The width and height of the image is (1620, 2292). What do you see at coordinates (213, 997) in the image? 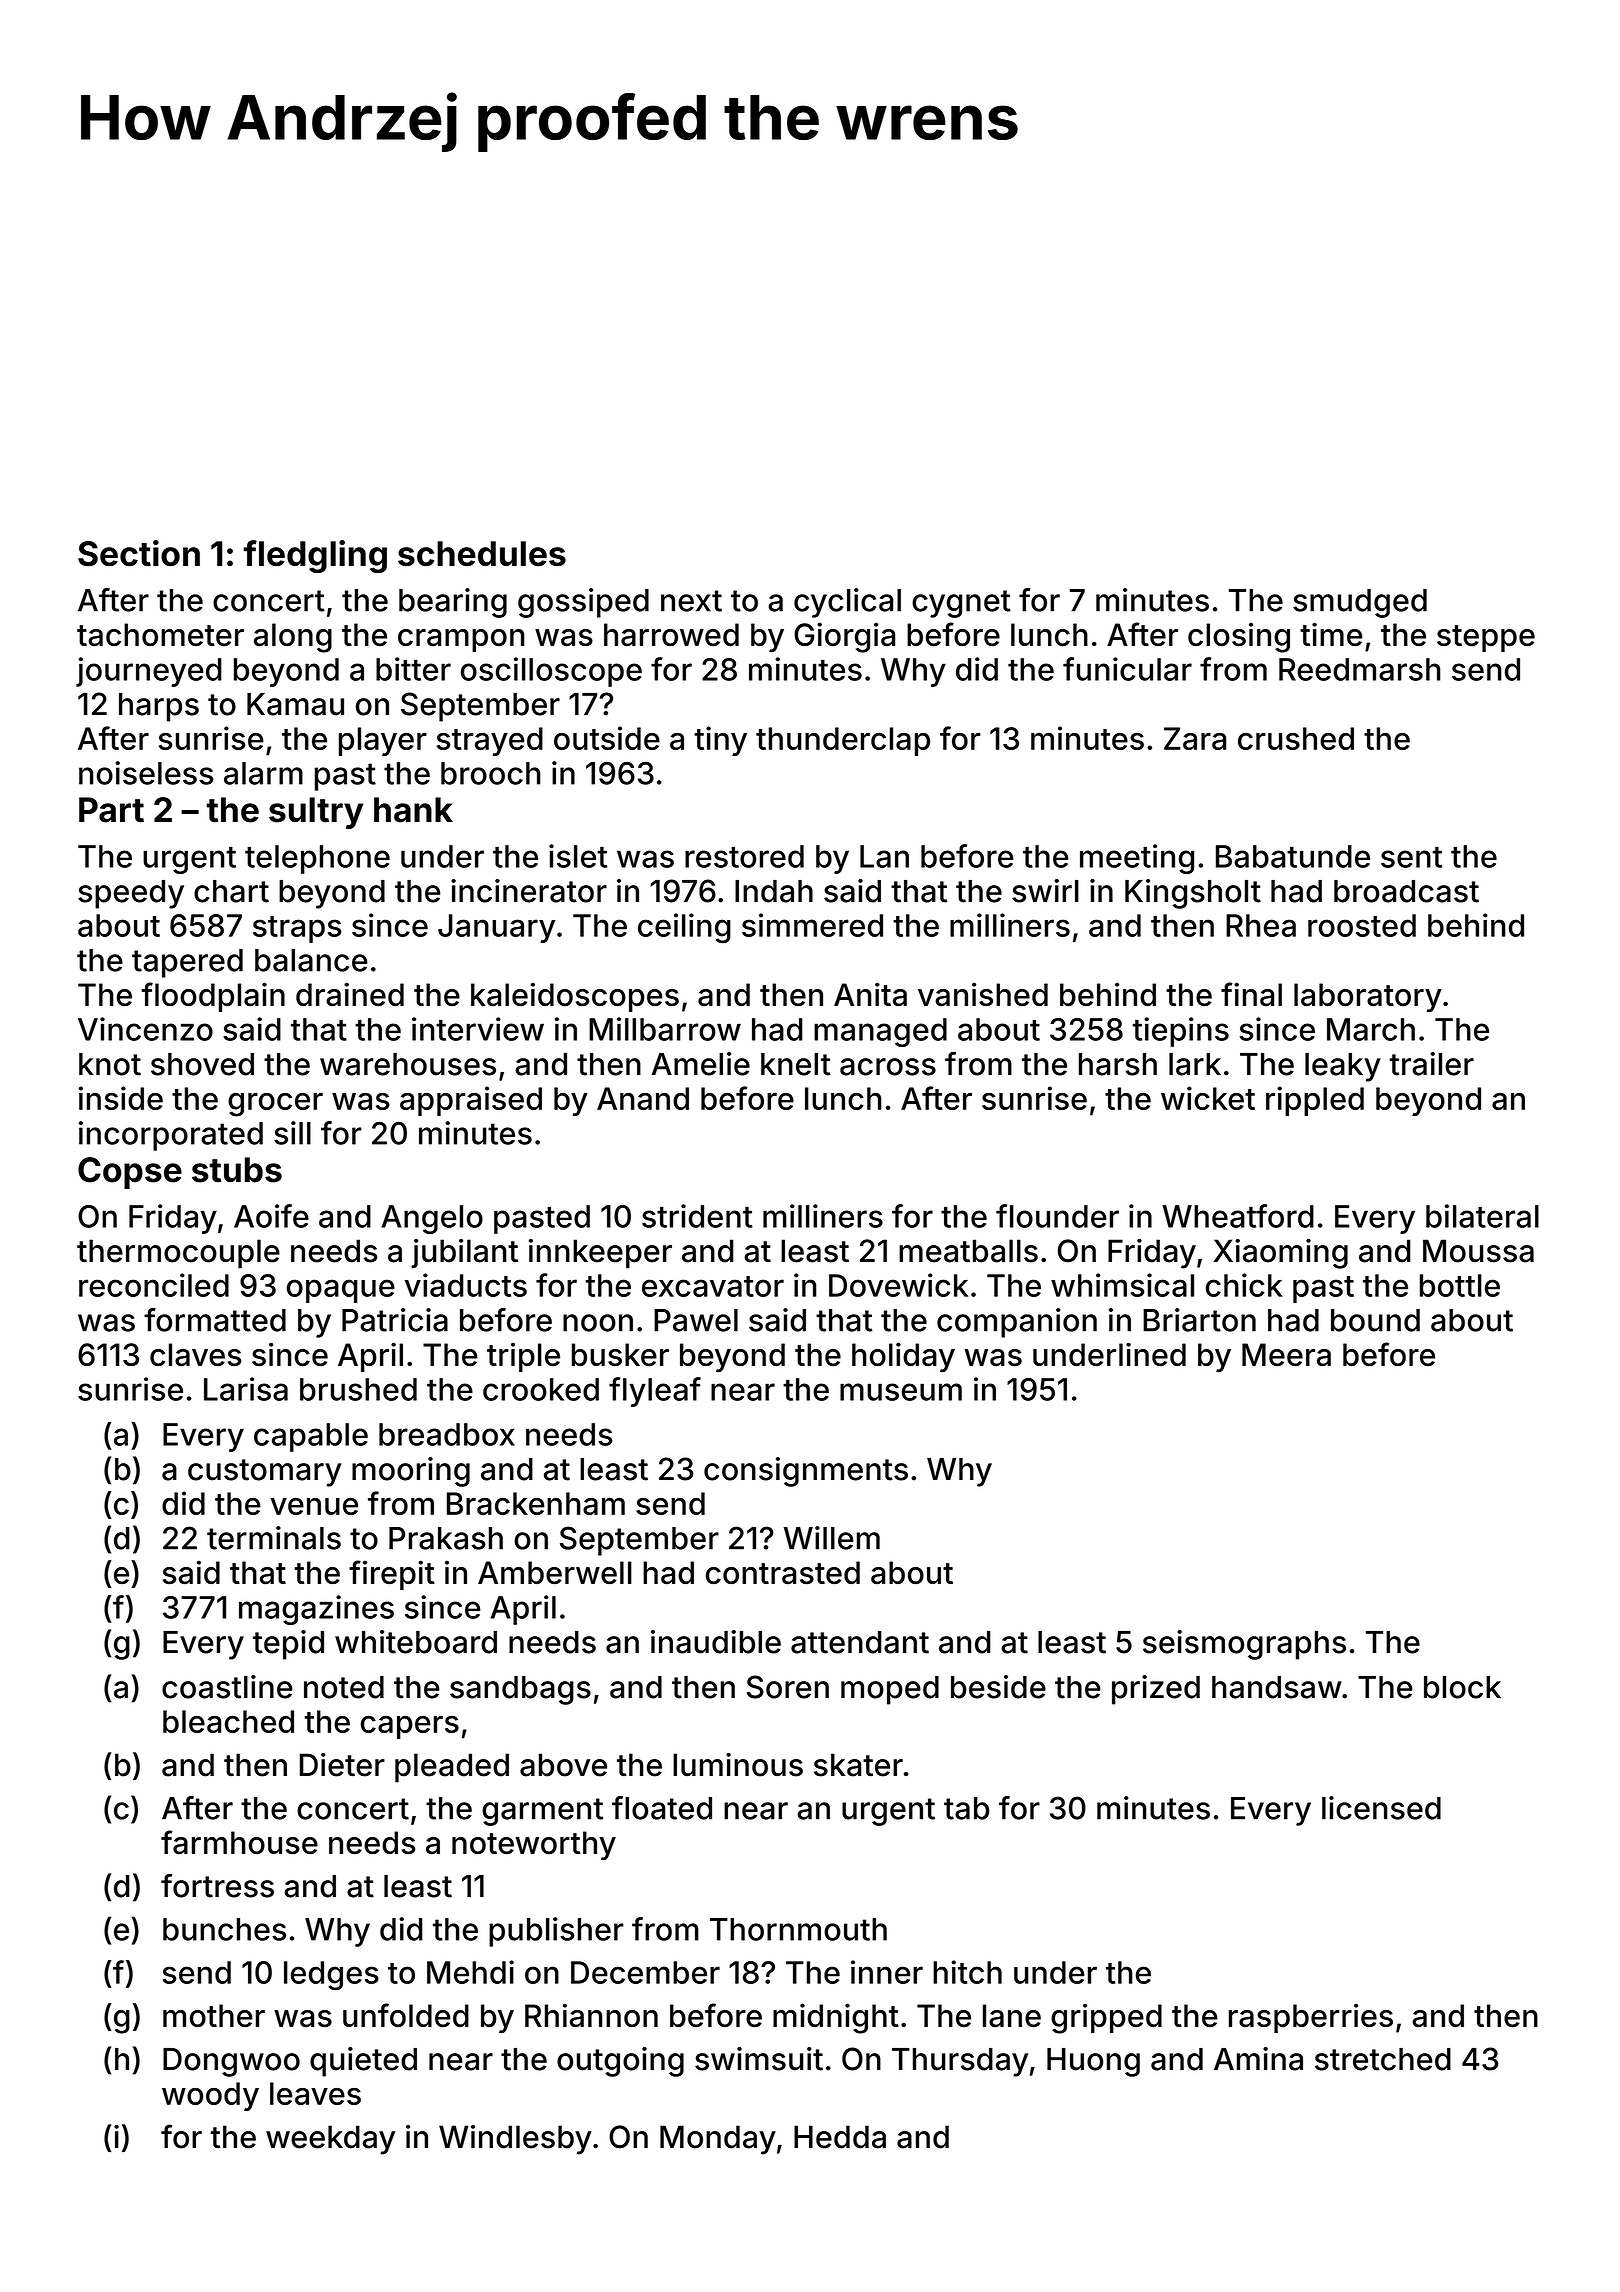
I see `floodplain` at bounding box center [213, 997].
